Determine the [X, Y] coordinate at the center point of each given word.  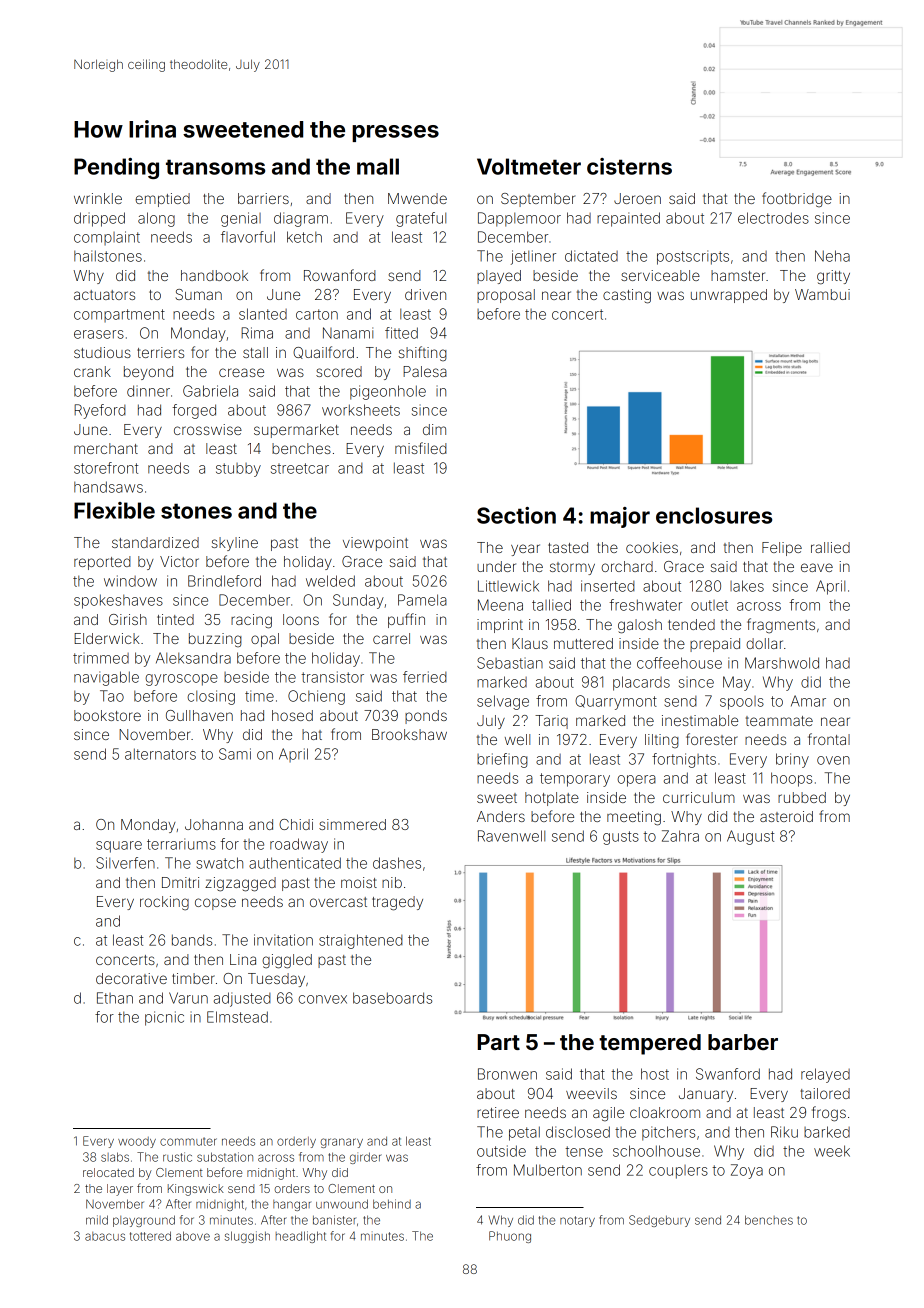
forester [712, 739]
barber [743, 1042]
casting [627, 296]
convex [322, 999]
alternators [160, 754]
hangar [292, 1205]
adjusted [242, 999]
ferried [425, 677]
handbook [214, 275]
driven [425, 294]
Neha [832, 256]
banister [334, 1220]
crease [241, 372]
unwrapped [729, 296]
